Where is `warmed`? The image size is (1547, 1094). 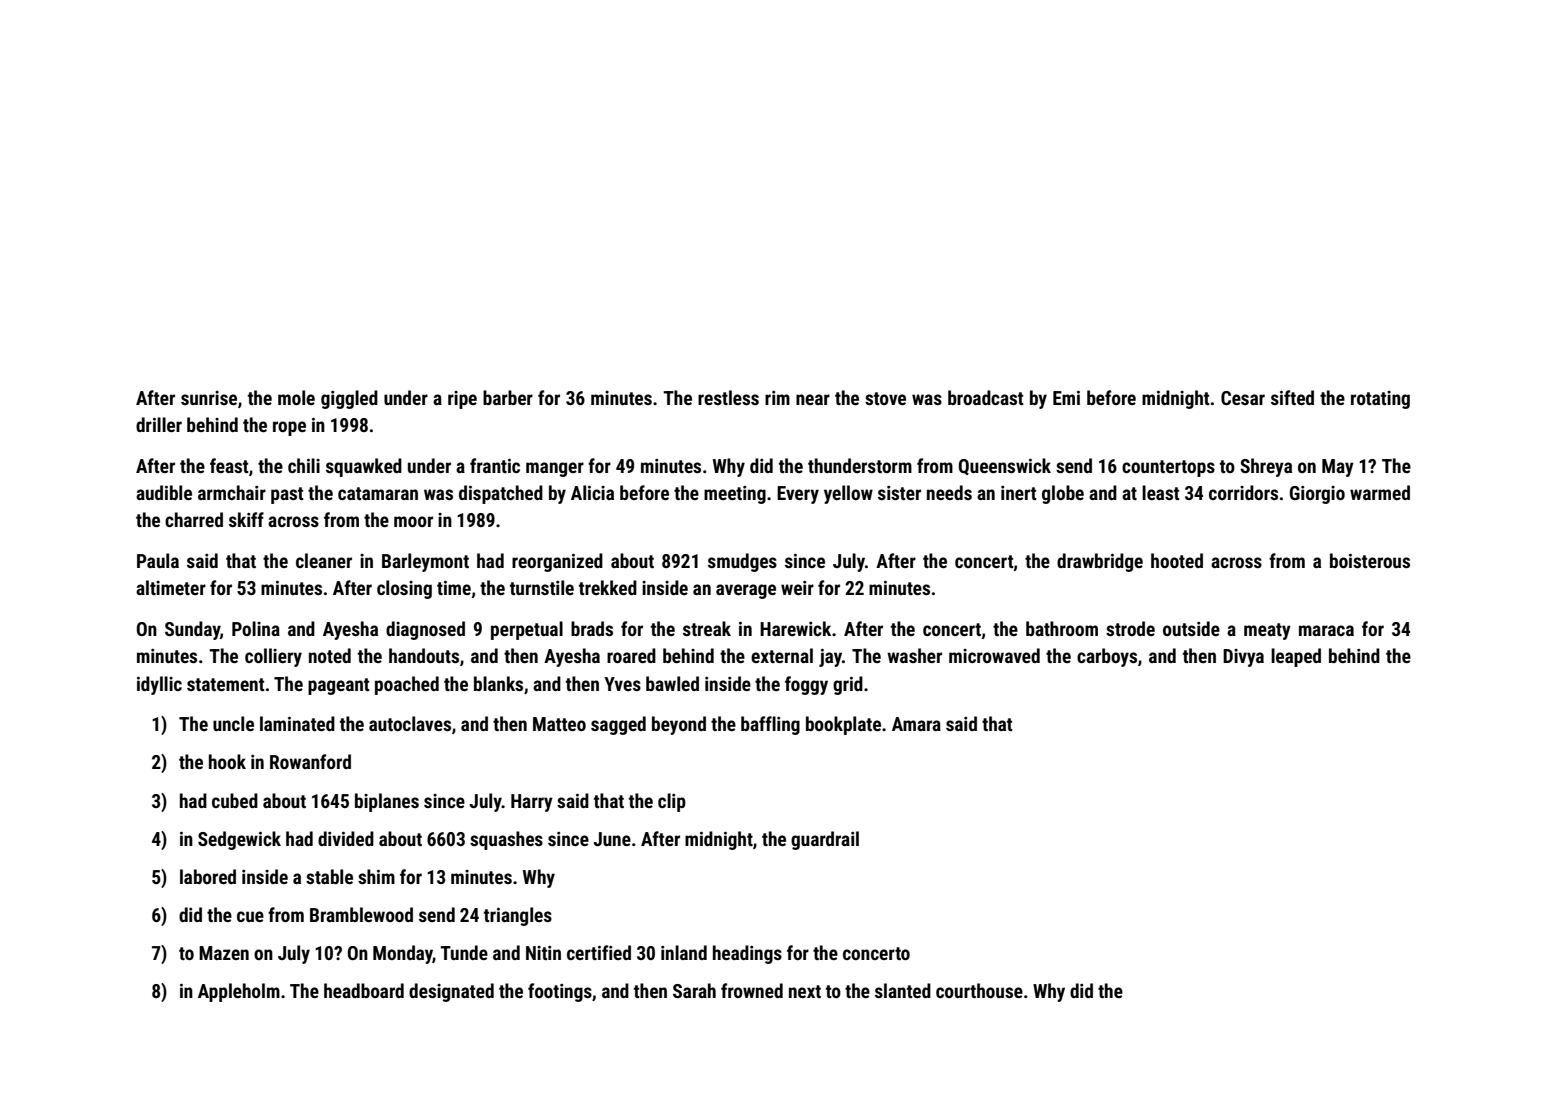
warmed is located at coordinates (1380, 492).
